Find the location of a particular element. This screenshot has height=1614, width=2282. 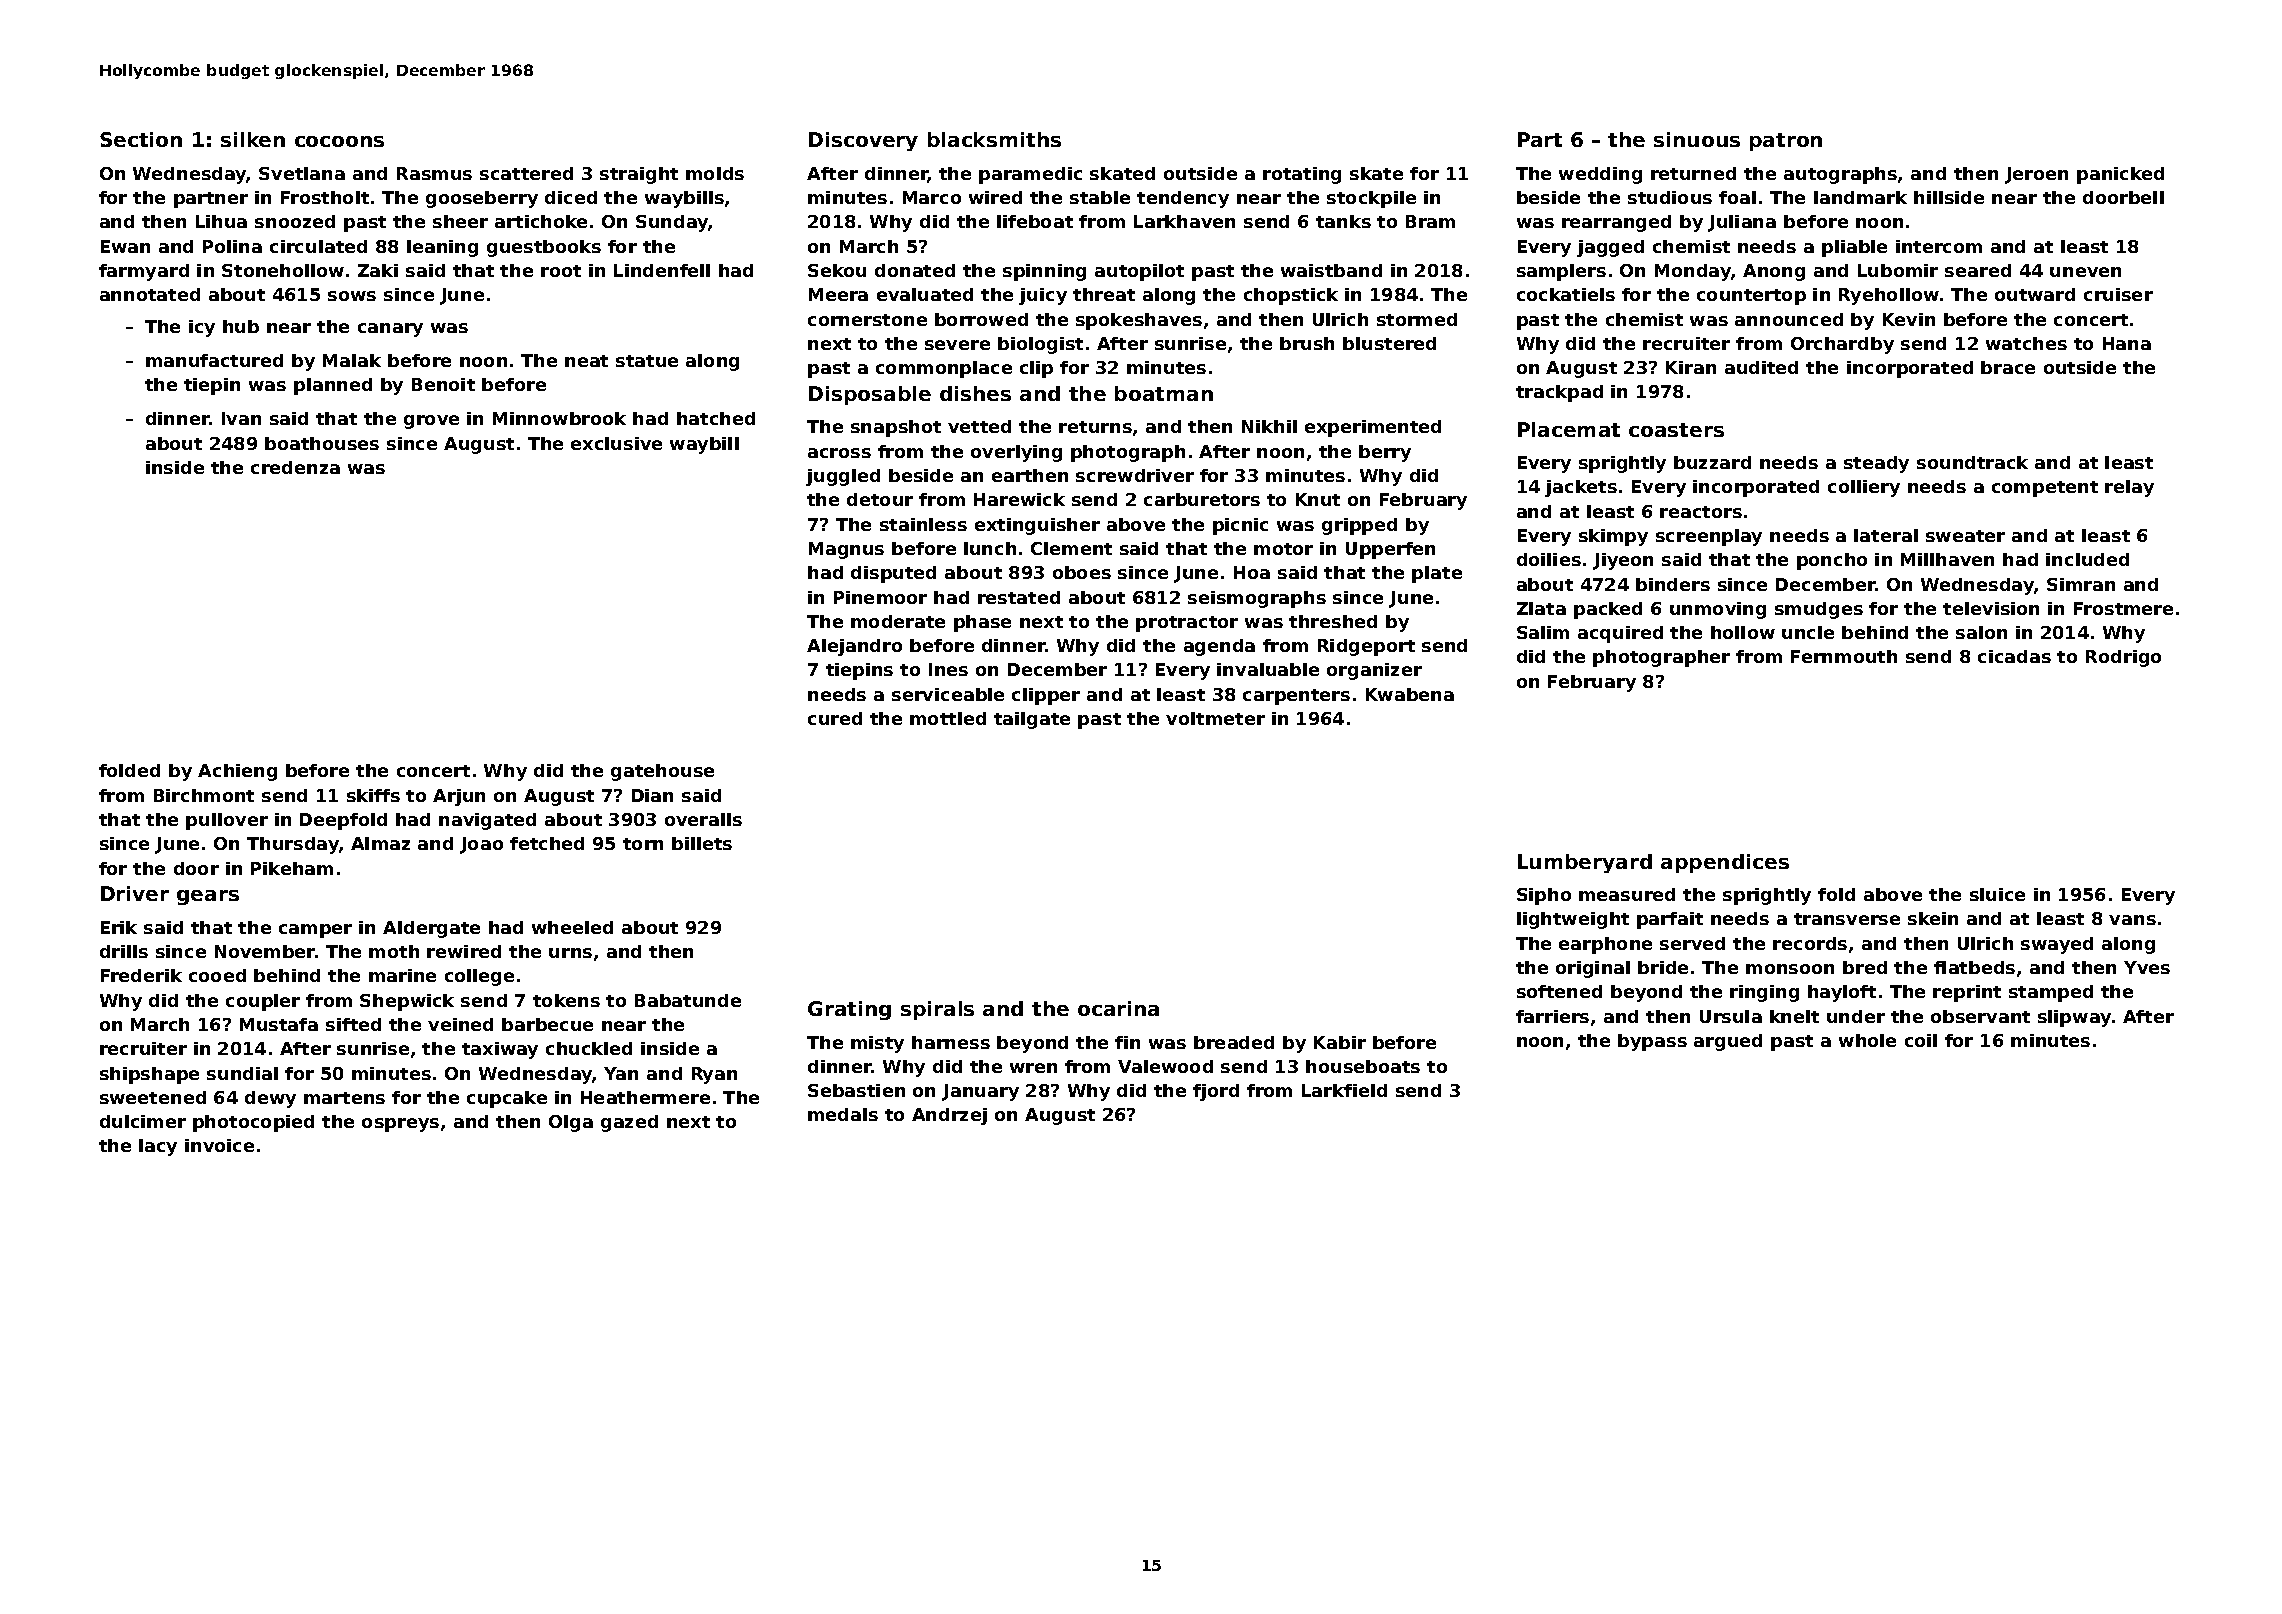

juggled is located at coordinates (843, 477).
